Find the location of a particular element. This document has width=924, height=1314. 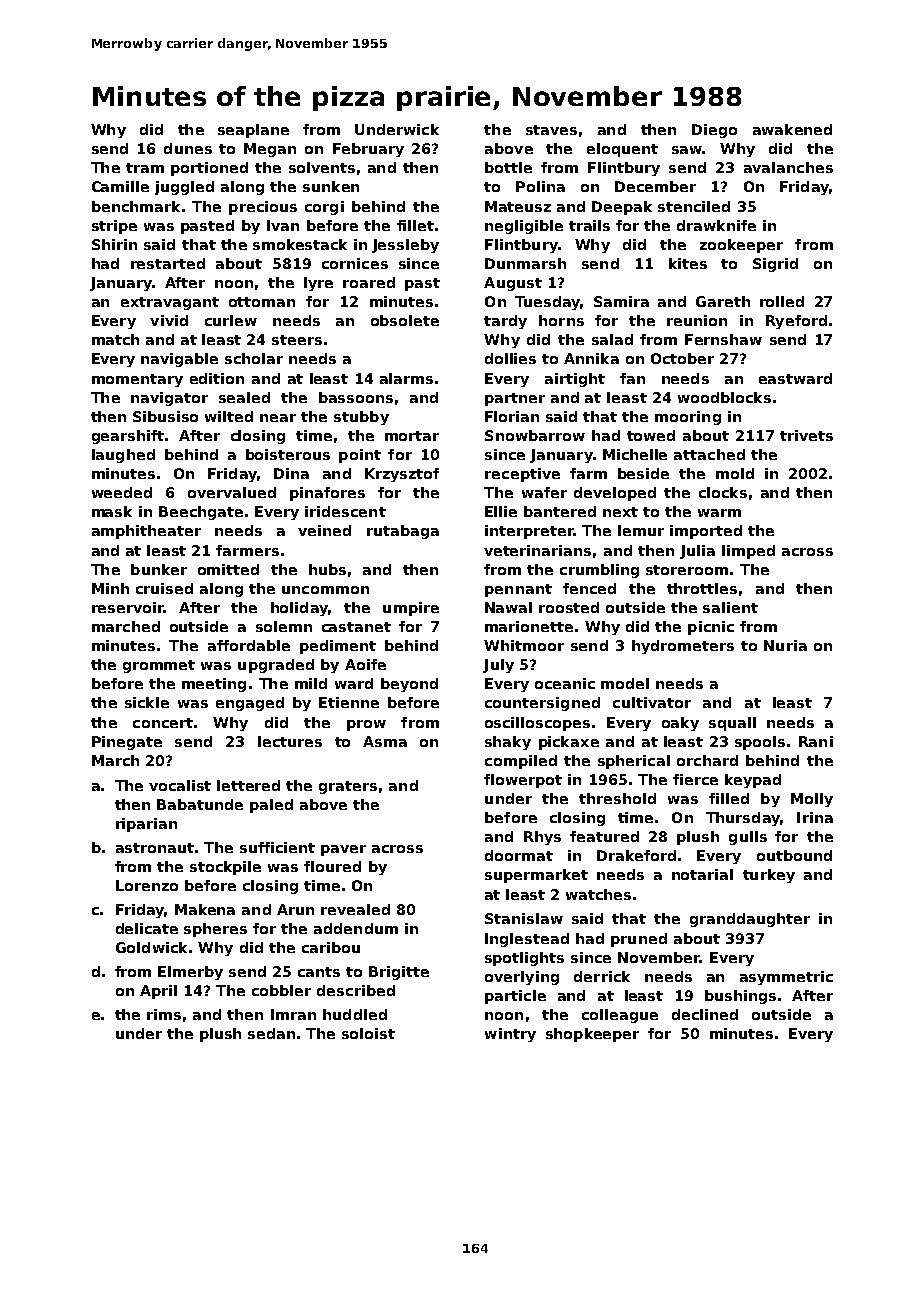

Pinegate is located at coordinates (127, 743).
